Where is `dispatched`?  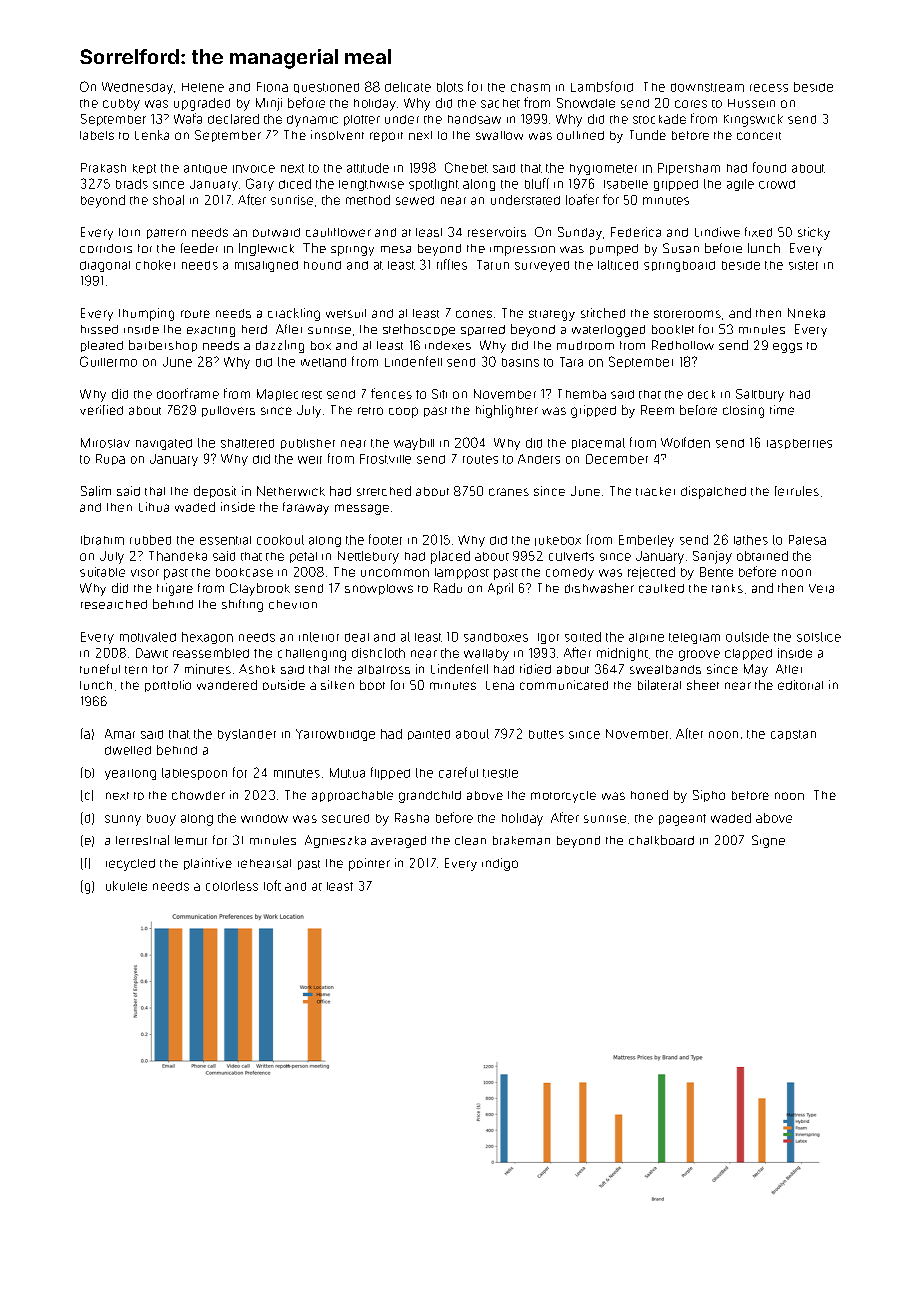 dispatched is located at coordinates (713, 492).
